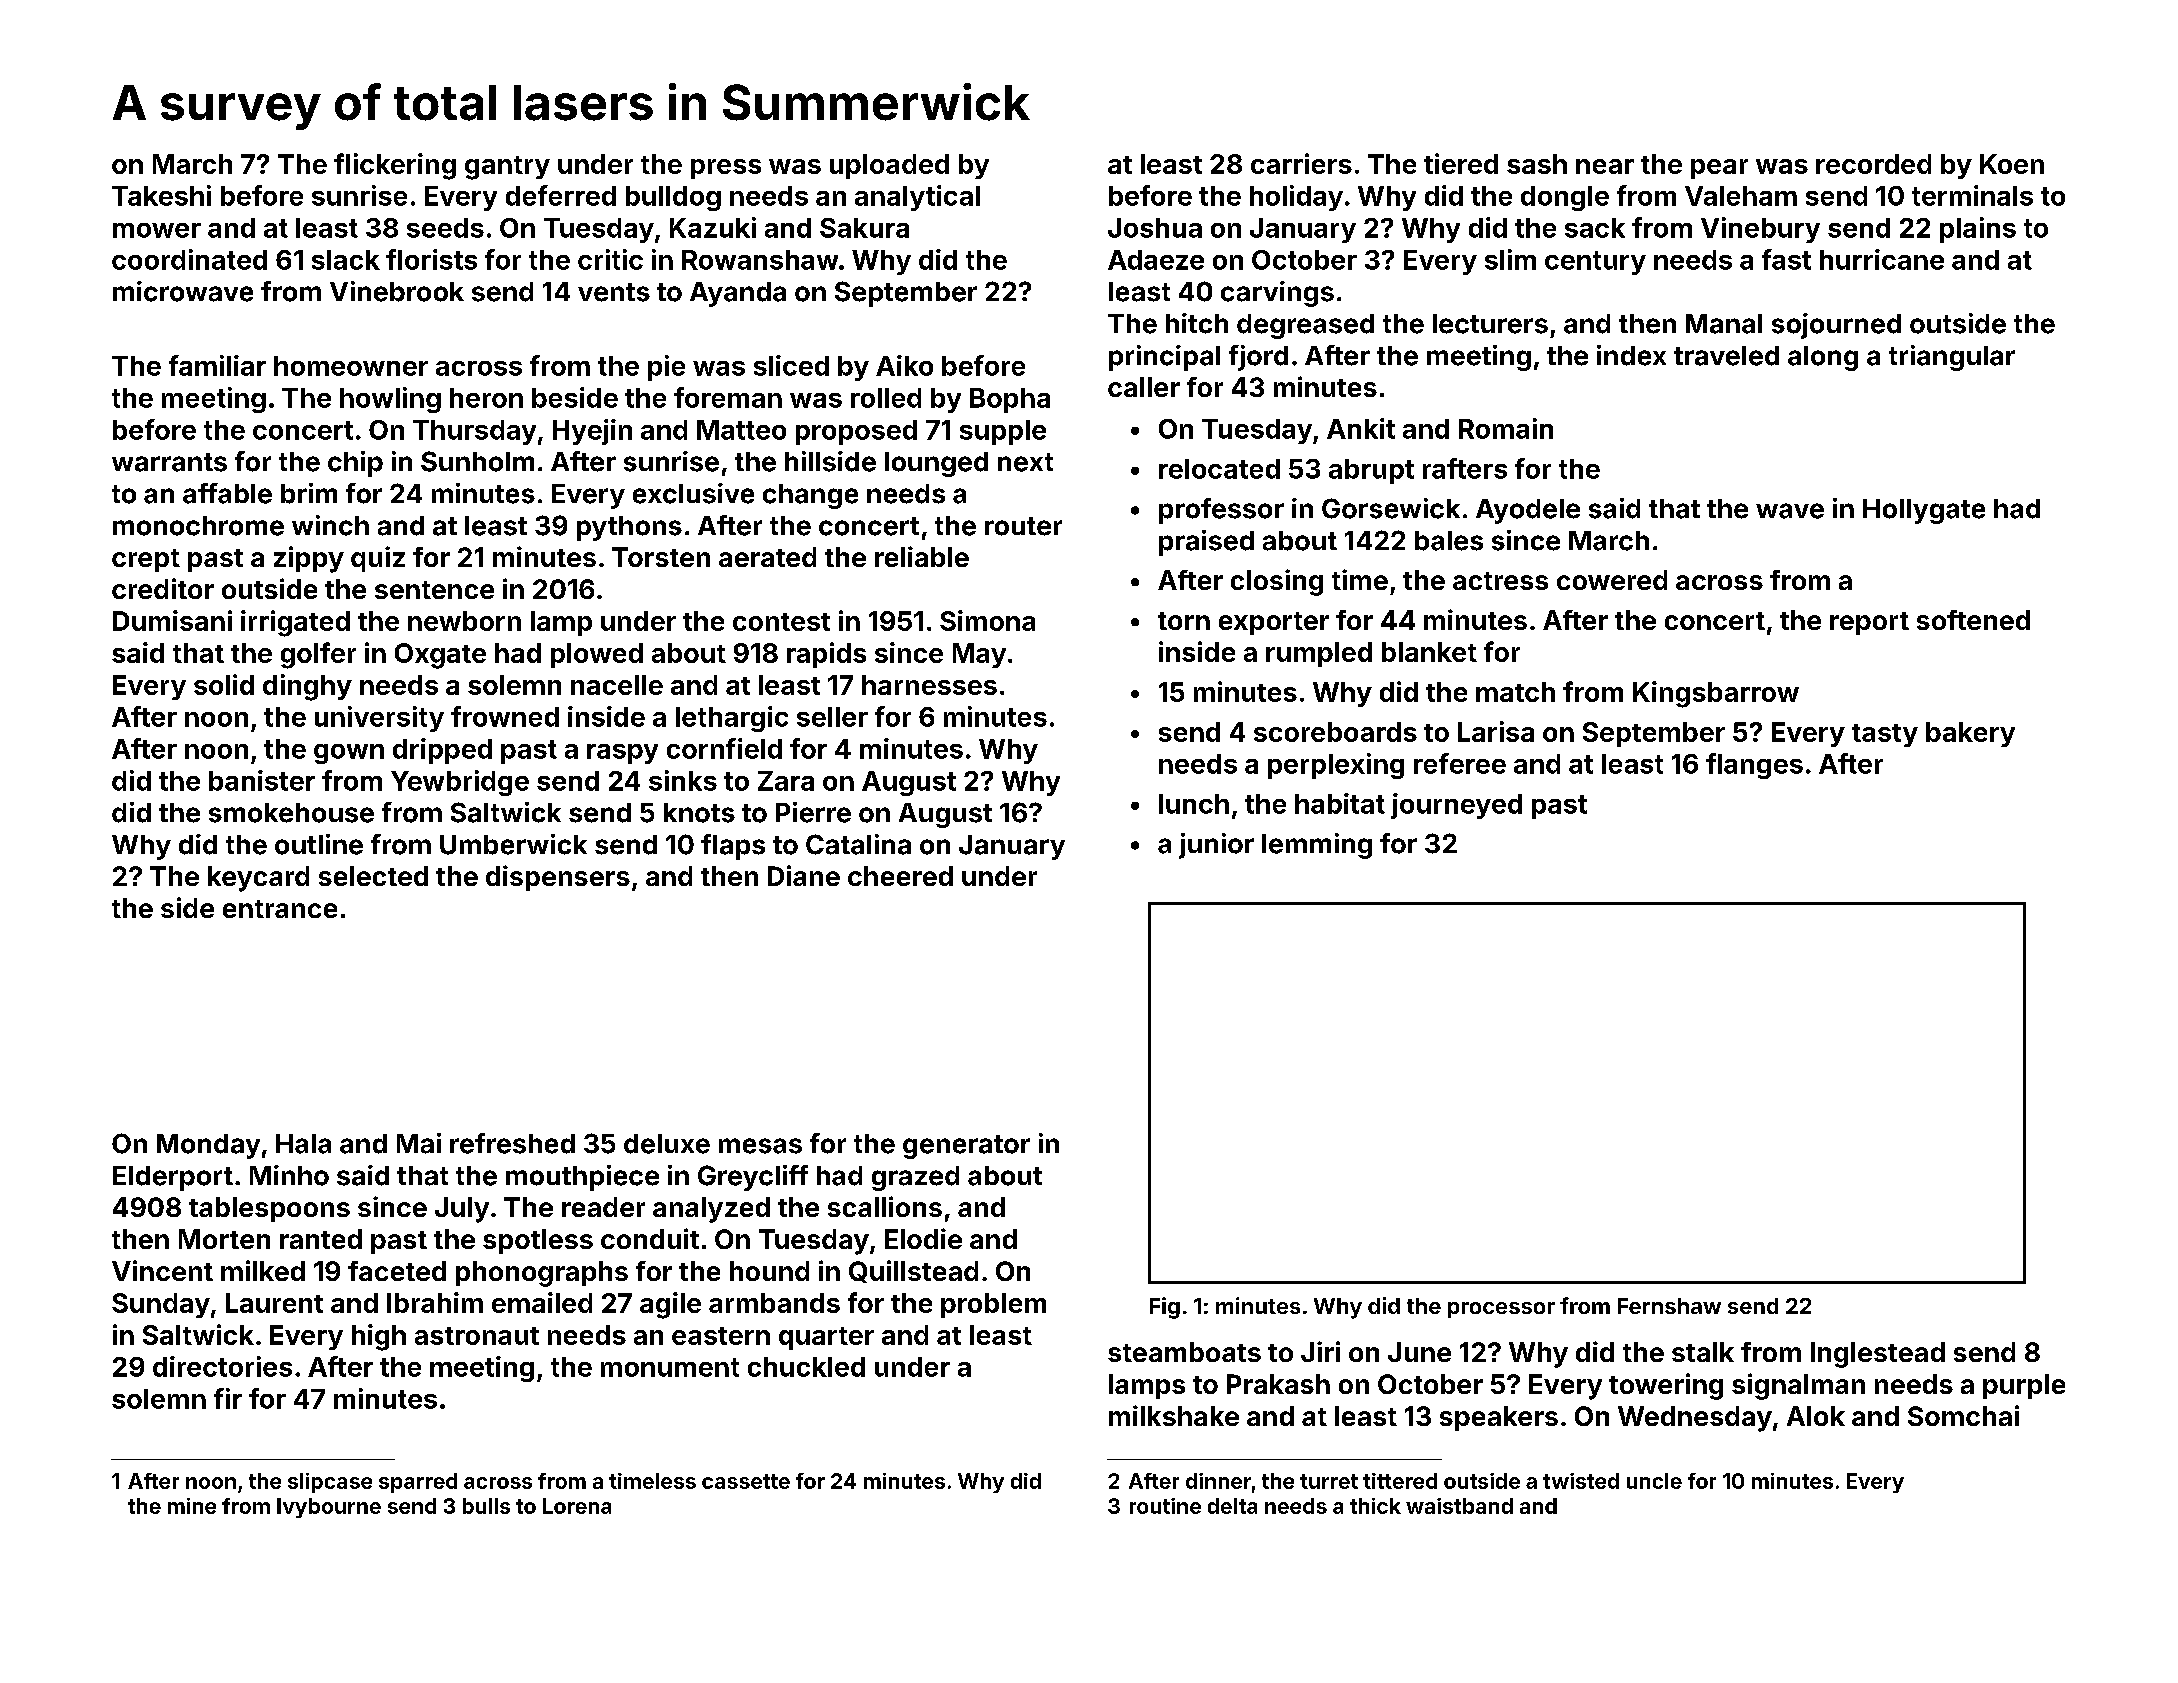 The image size is (2178, 1683). I want to click on Diane, so click(804, 875).
